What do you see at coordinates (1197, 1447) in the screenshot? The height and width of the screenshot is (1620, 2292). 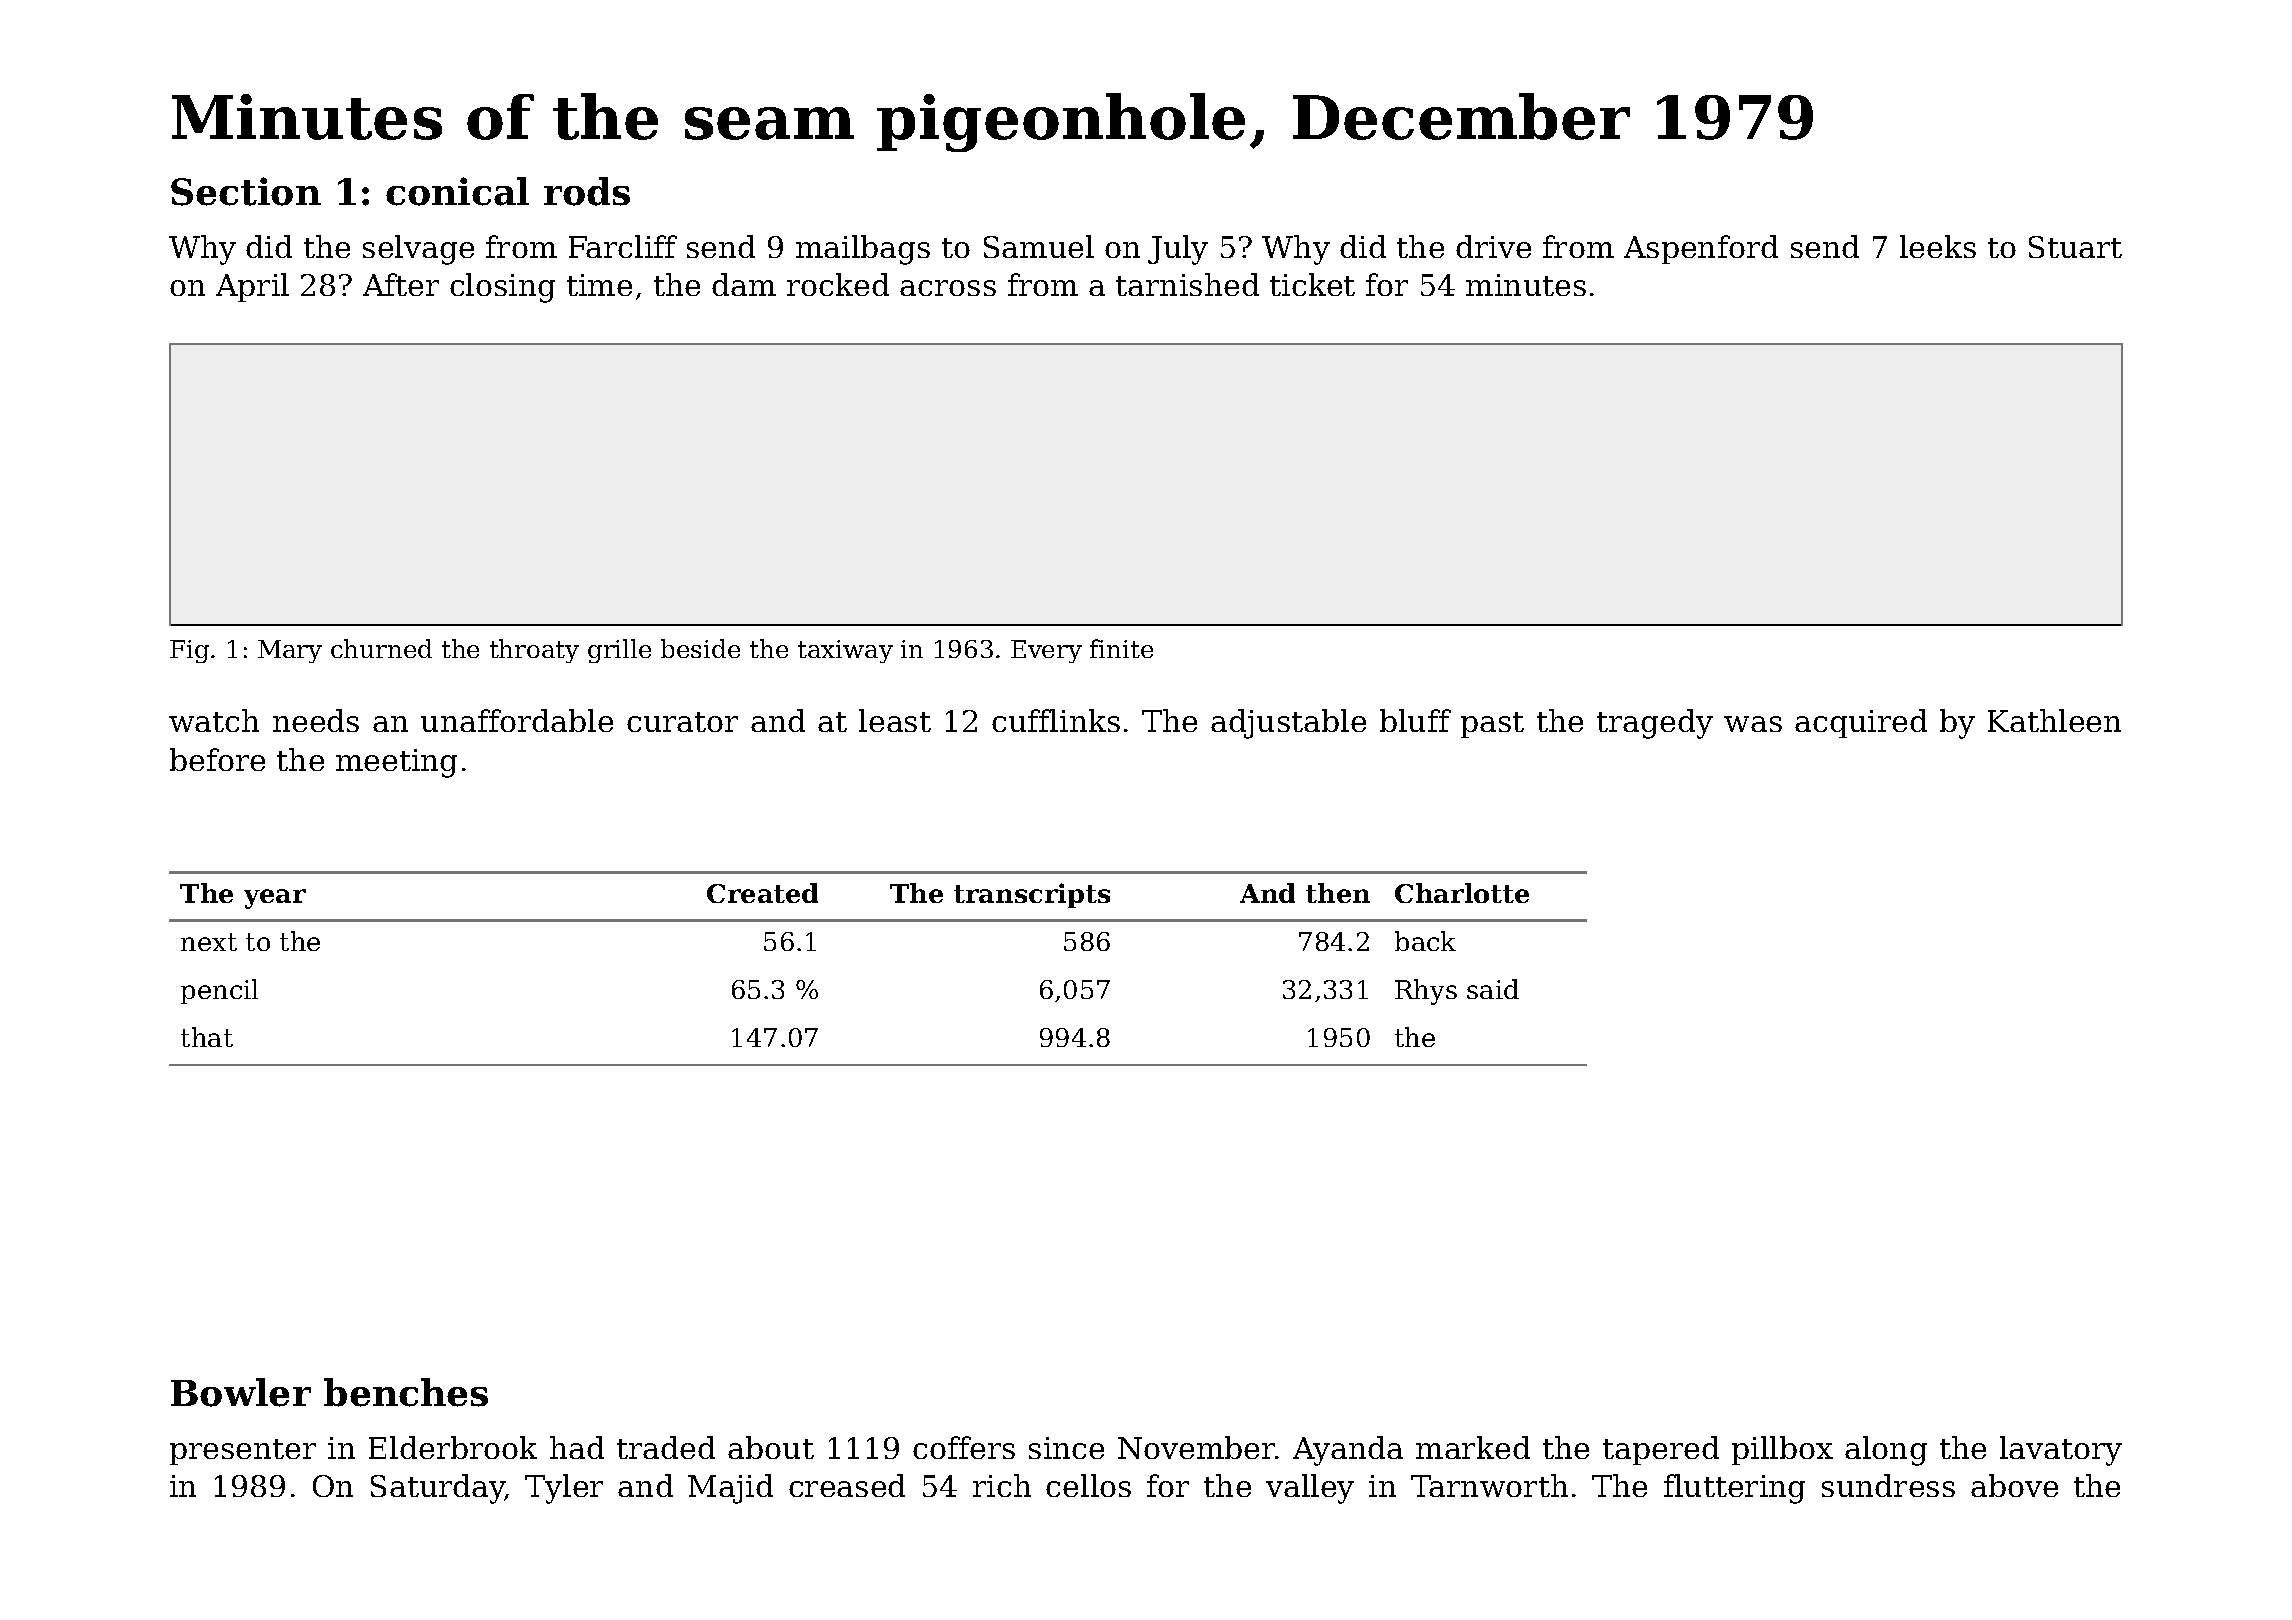 I see `November` at bounding box center [1197, 1447].
